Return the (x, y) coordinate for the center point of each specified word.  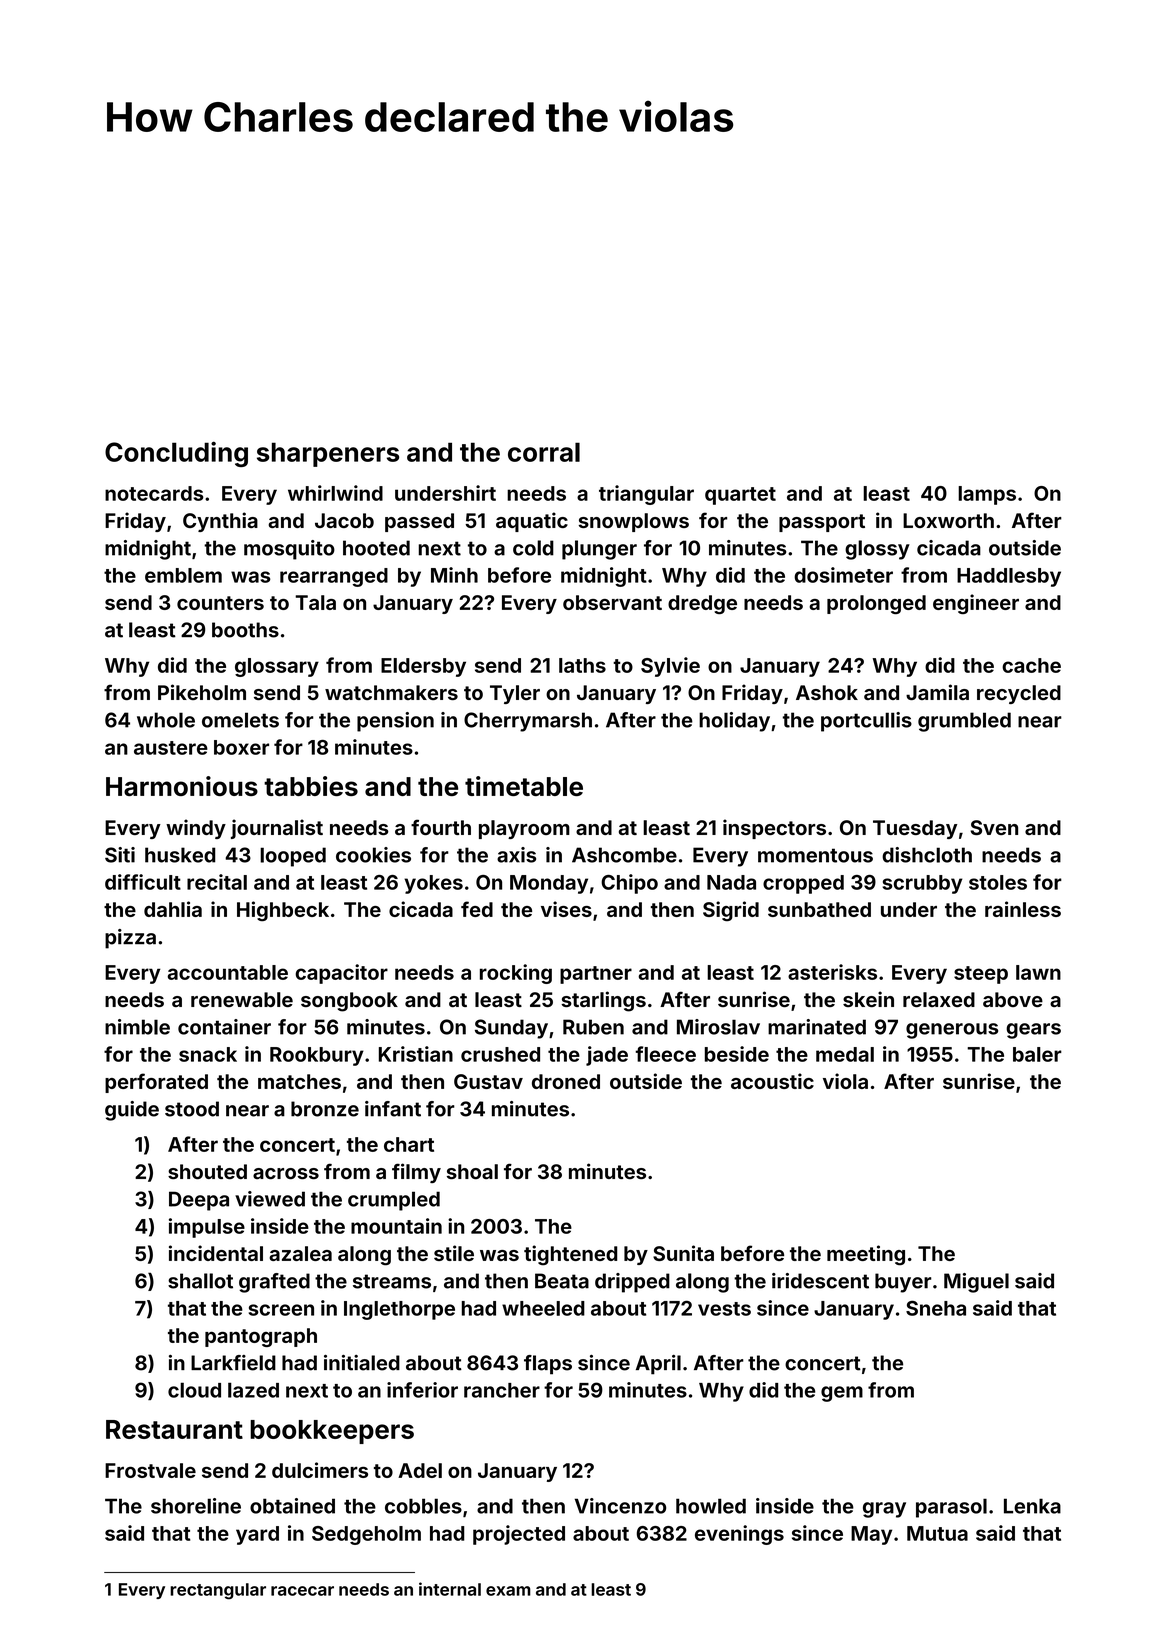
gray (884, 1510)
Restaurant (174, 1429)
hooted (376, 548)
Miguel (976, 1283)
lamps (987, 495)
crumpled (394, 1201)
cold (533, 548)
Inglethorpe (399, 1310)
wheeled (543, 1308)
